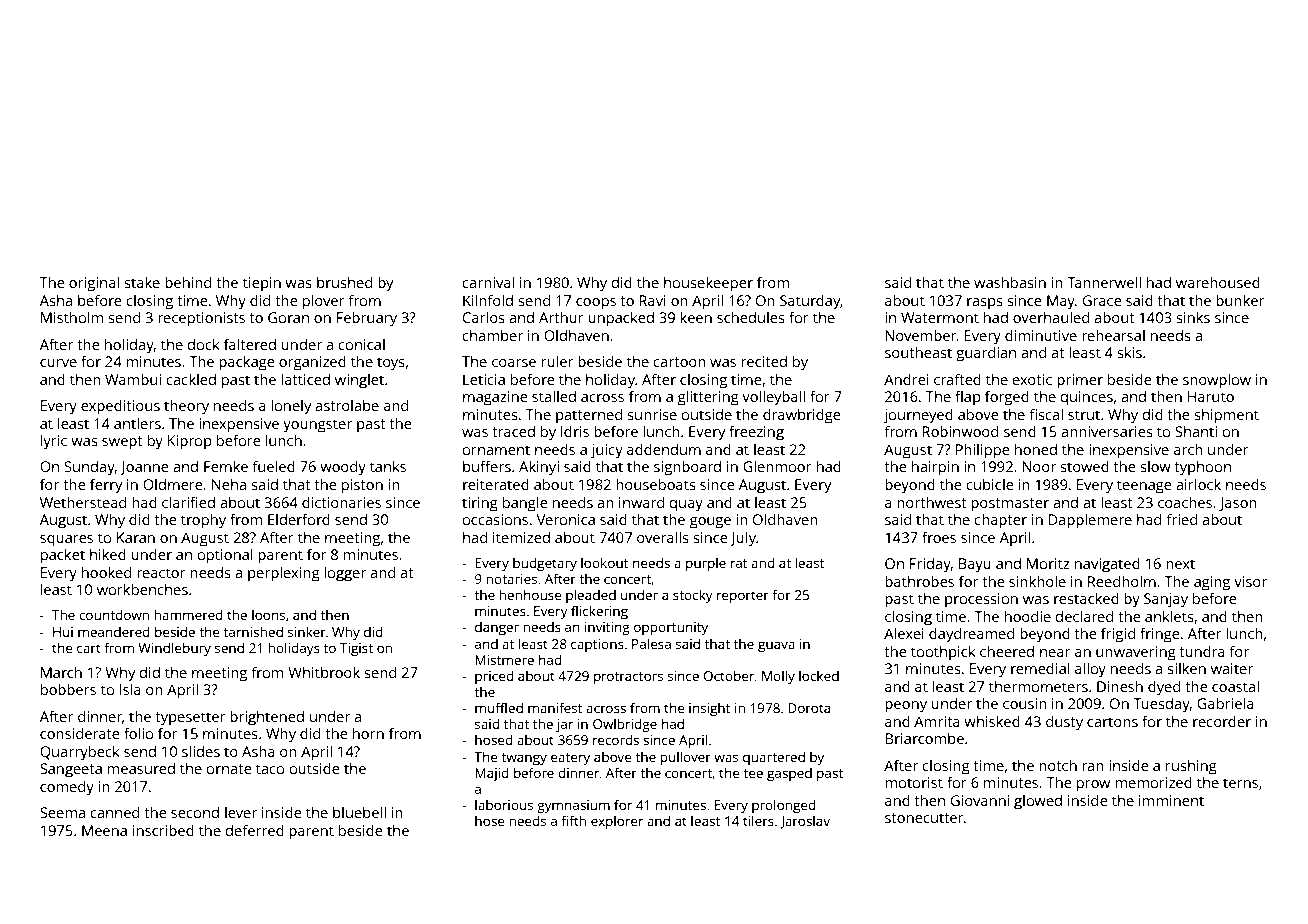  What do you see at coordinates (617, 822) in the screenshot?
I see `explorer` at bounding box center [617, 822].
